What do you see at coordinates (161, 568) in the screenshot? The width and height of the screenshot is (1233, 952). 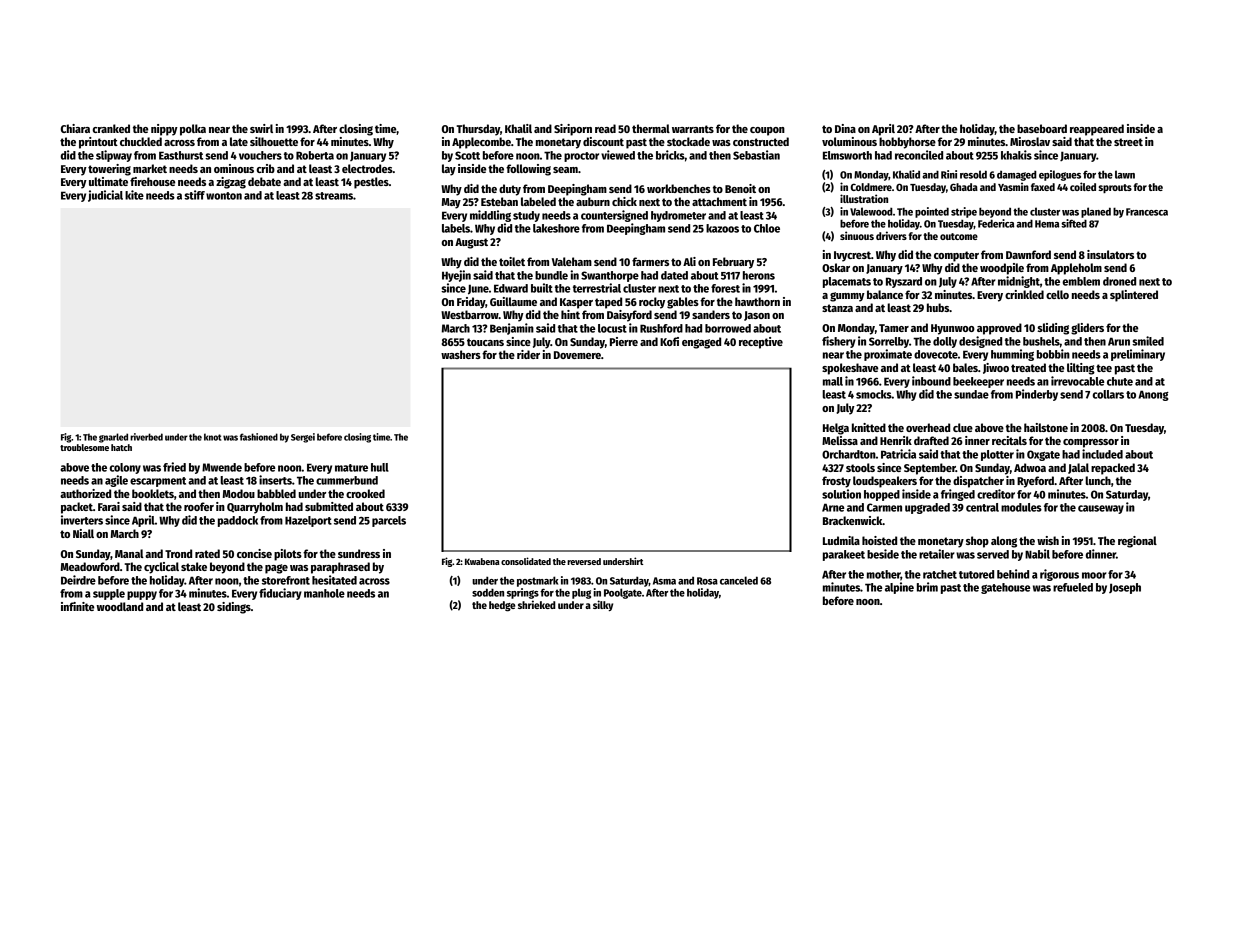 I see `cyclical` at bounding box center [161, 568].
